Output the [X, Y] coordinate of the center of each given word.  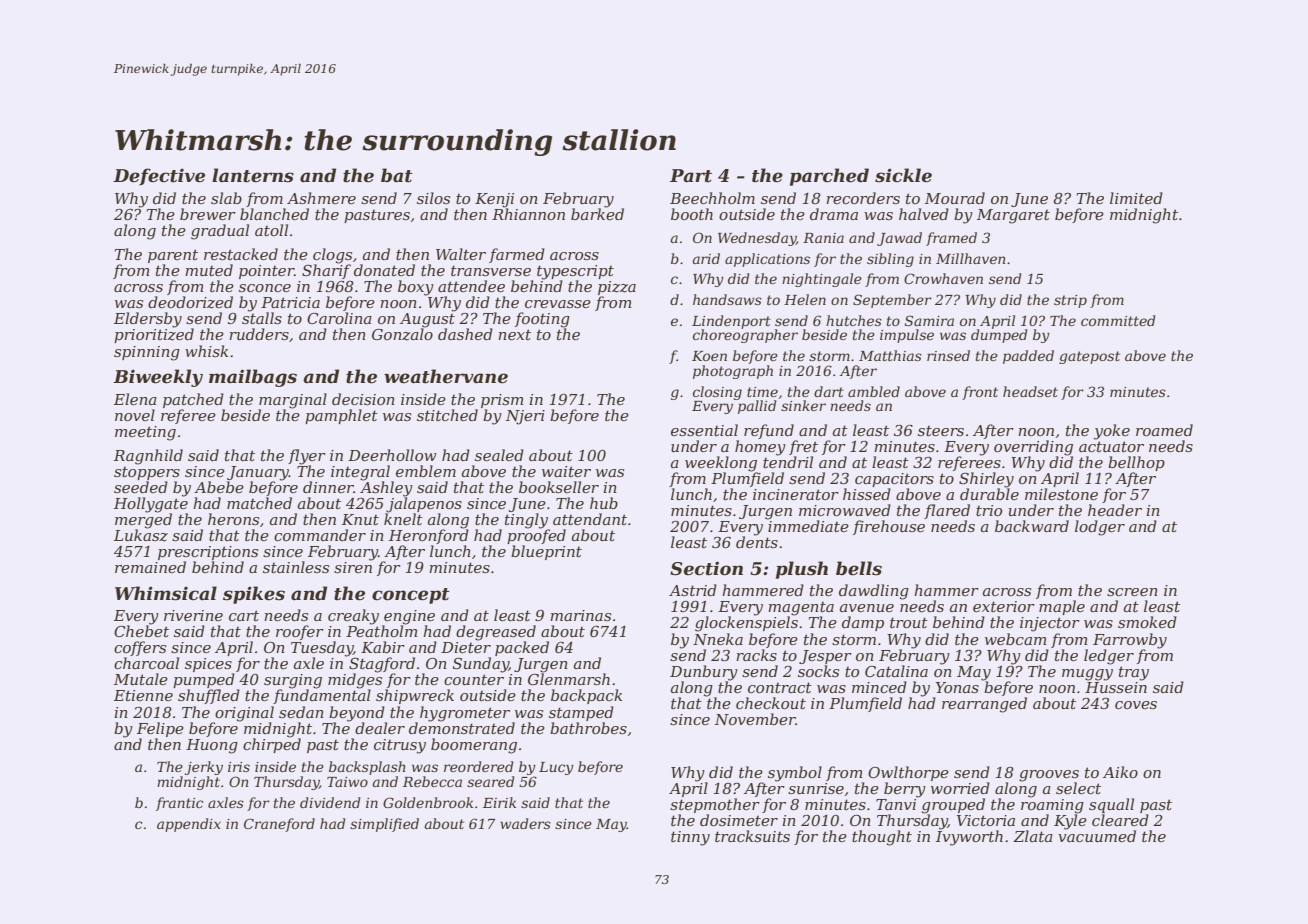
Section [706, 568]
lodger [1100, 528]
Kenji [494, 200]
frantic [179, 804]
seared [491, 781]
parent [173, 256]
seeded [141, 487]
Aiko [1120, 772]
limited [1136, 198]
